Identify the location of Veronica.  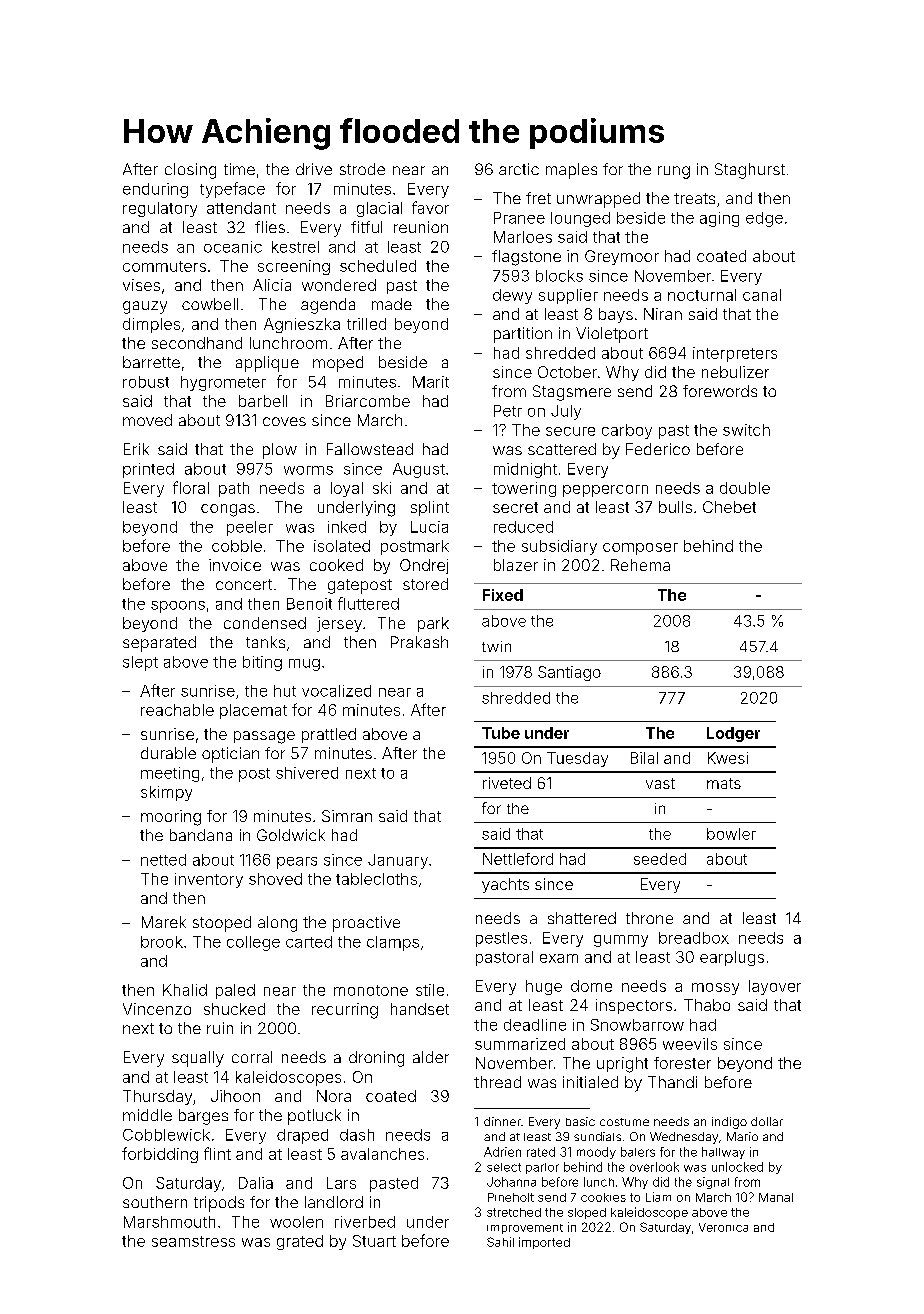
(723, 1227).
